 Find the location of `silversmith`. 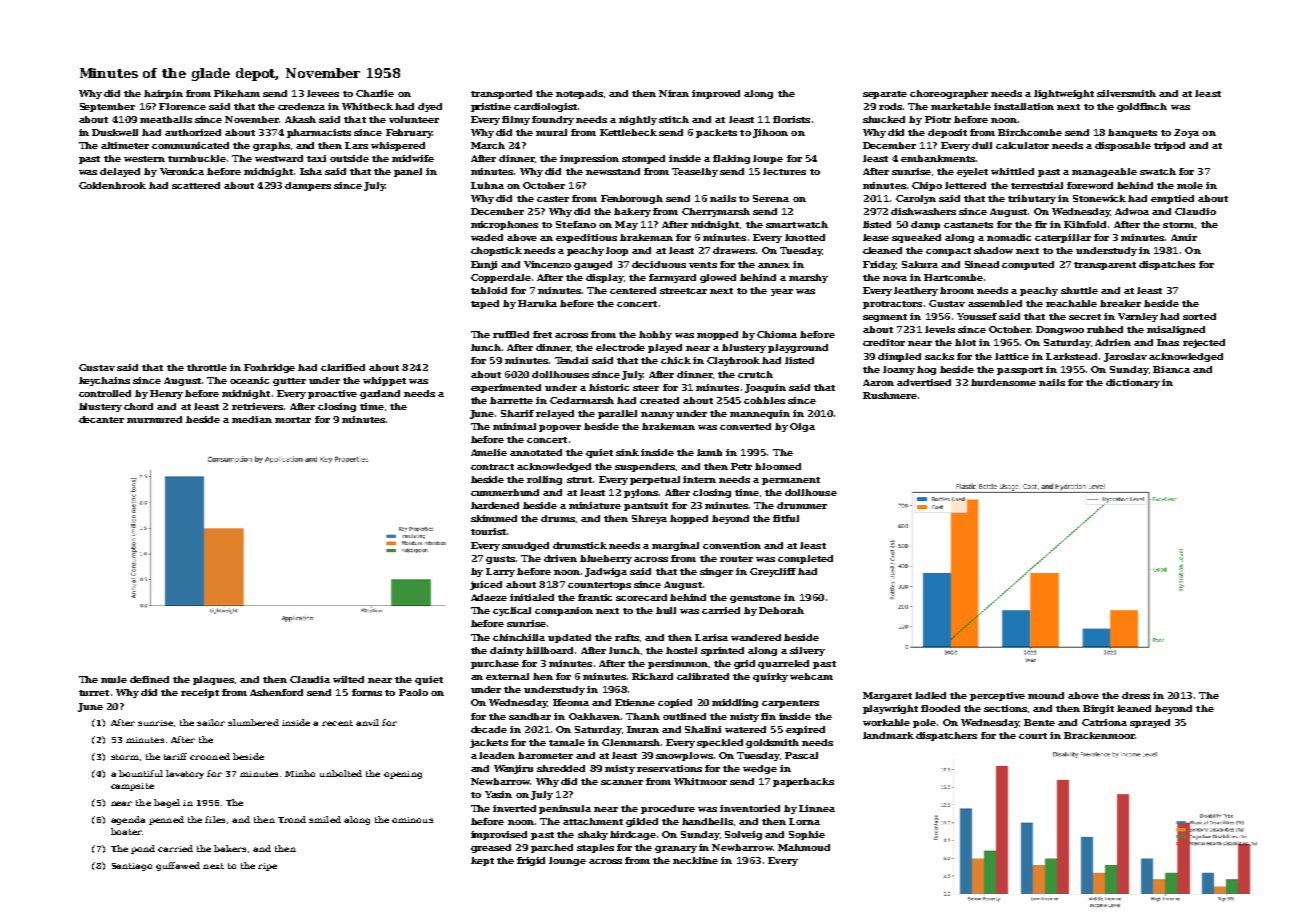

silversmith is located at coordinates (1126, 93).
